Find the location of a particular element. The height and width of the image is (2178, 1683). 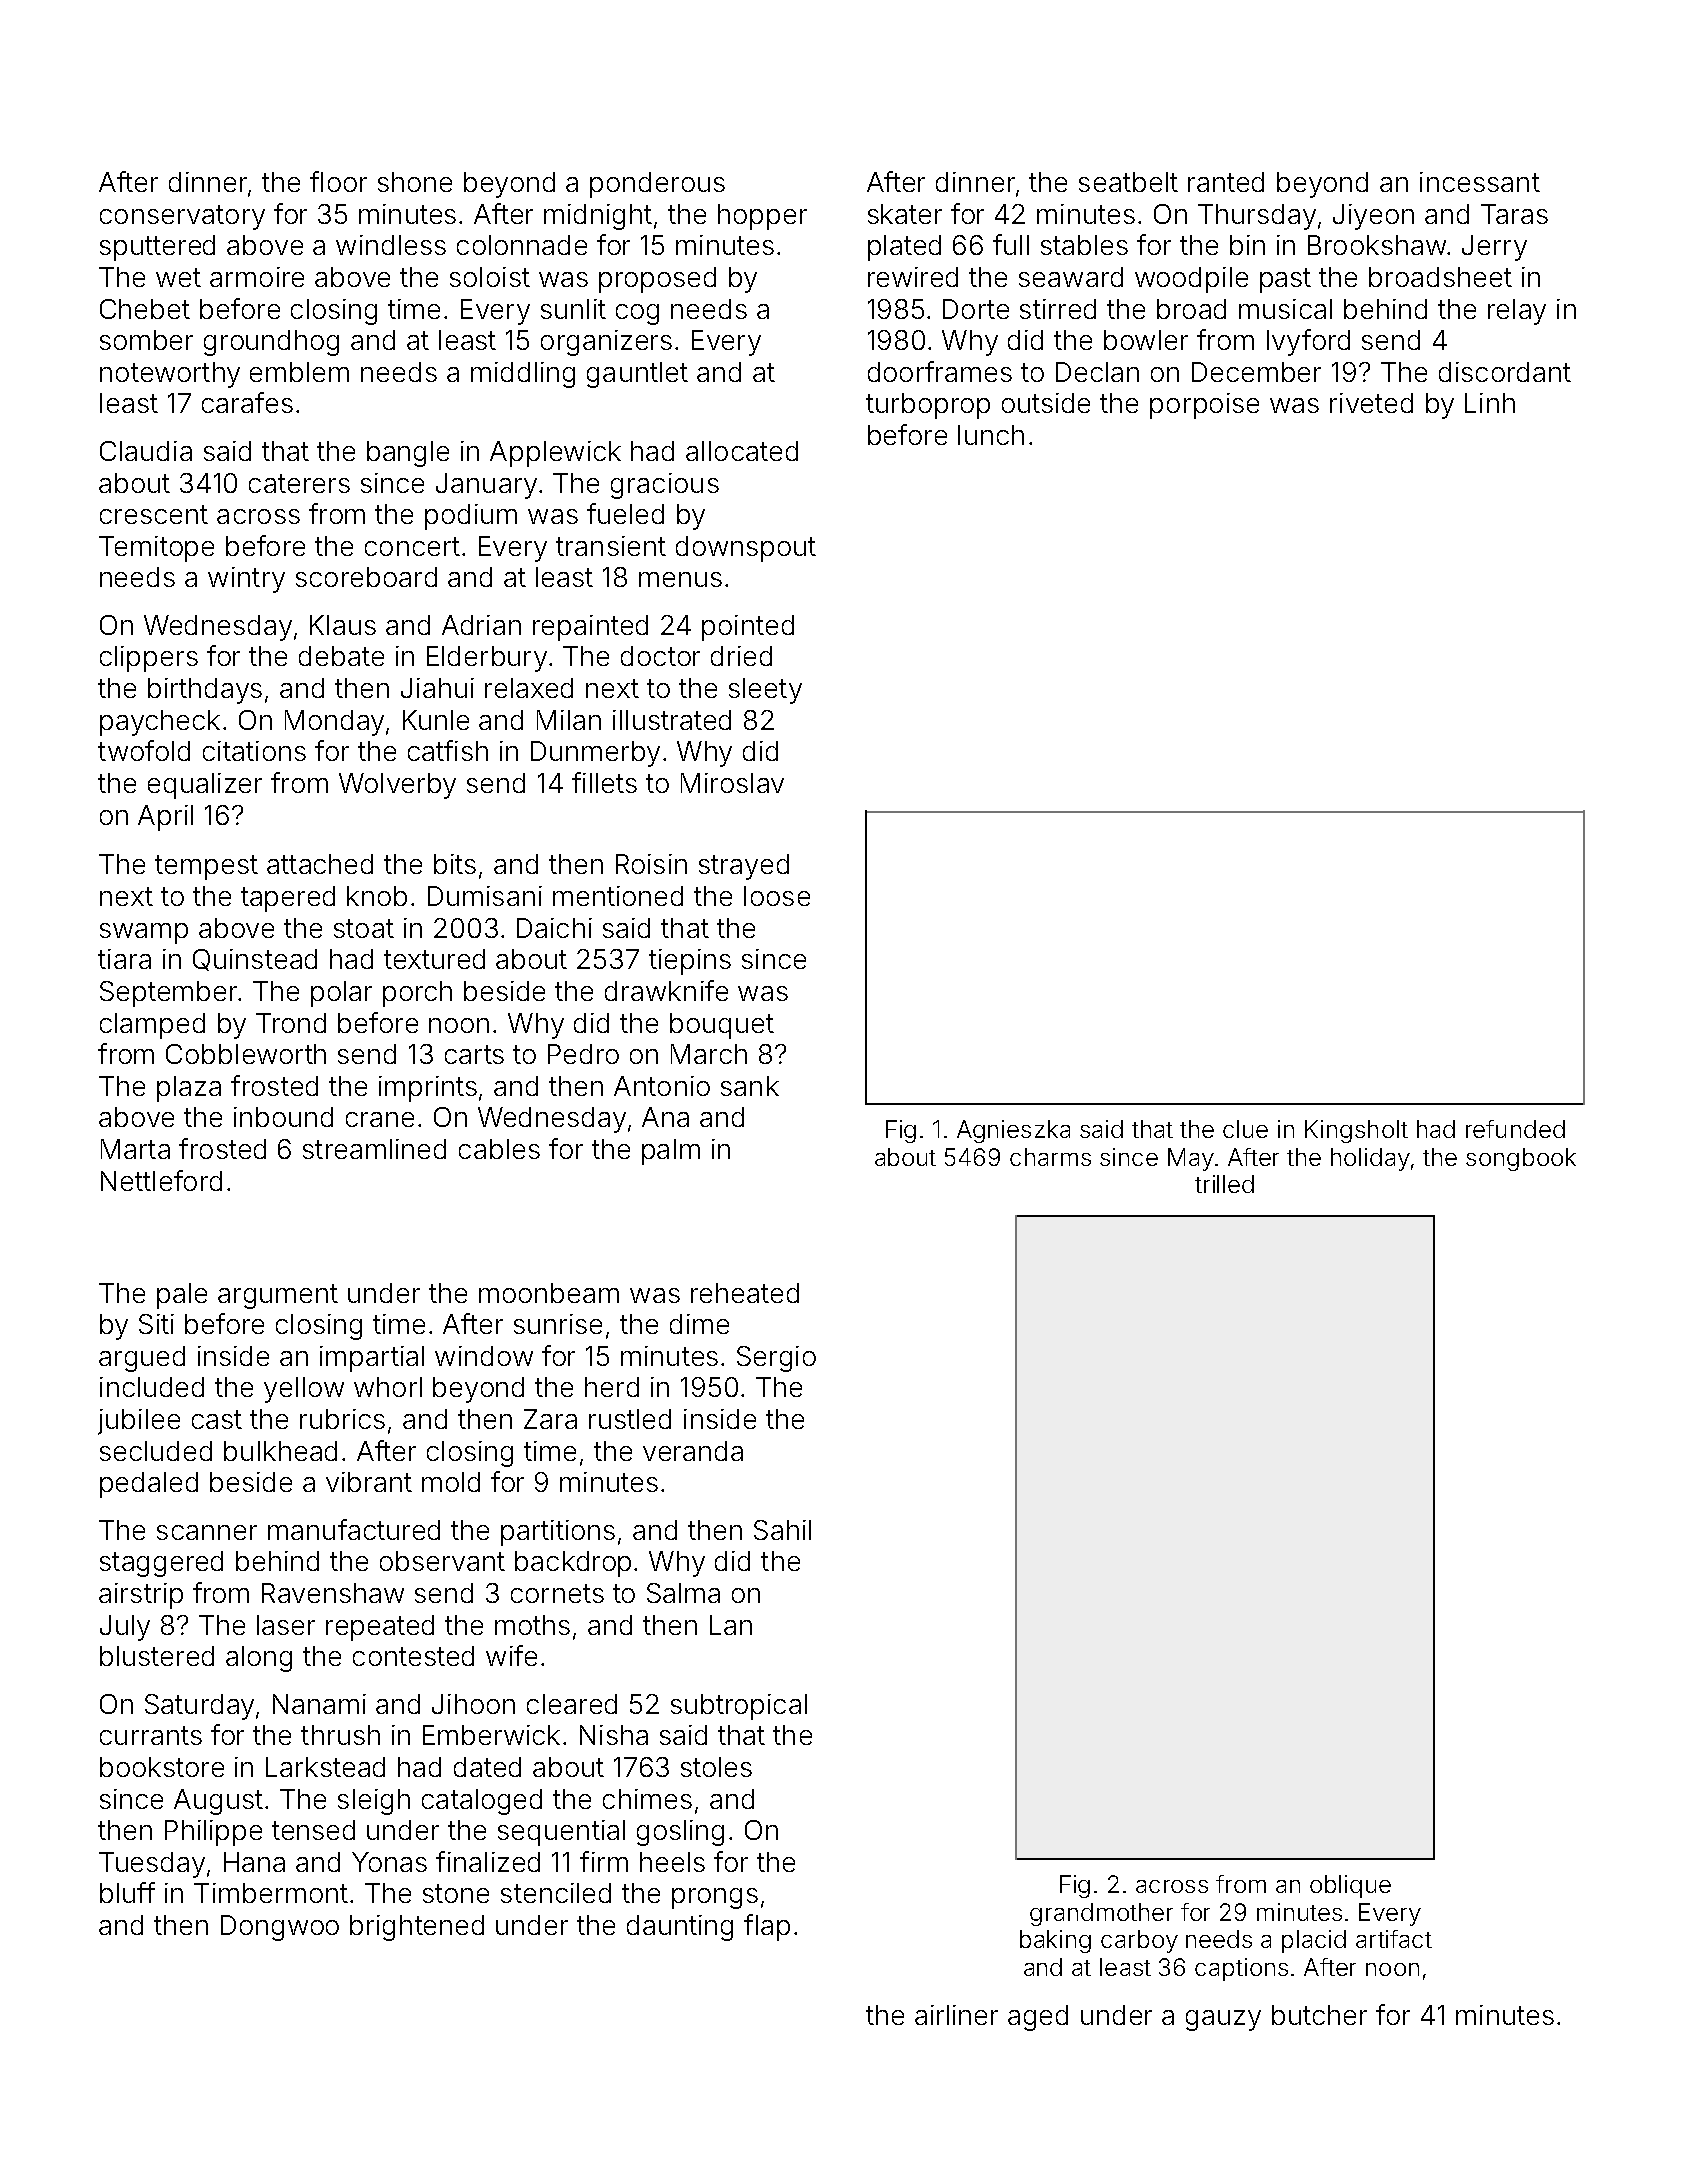

clamped is located at coordinates (152, 1026).
